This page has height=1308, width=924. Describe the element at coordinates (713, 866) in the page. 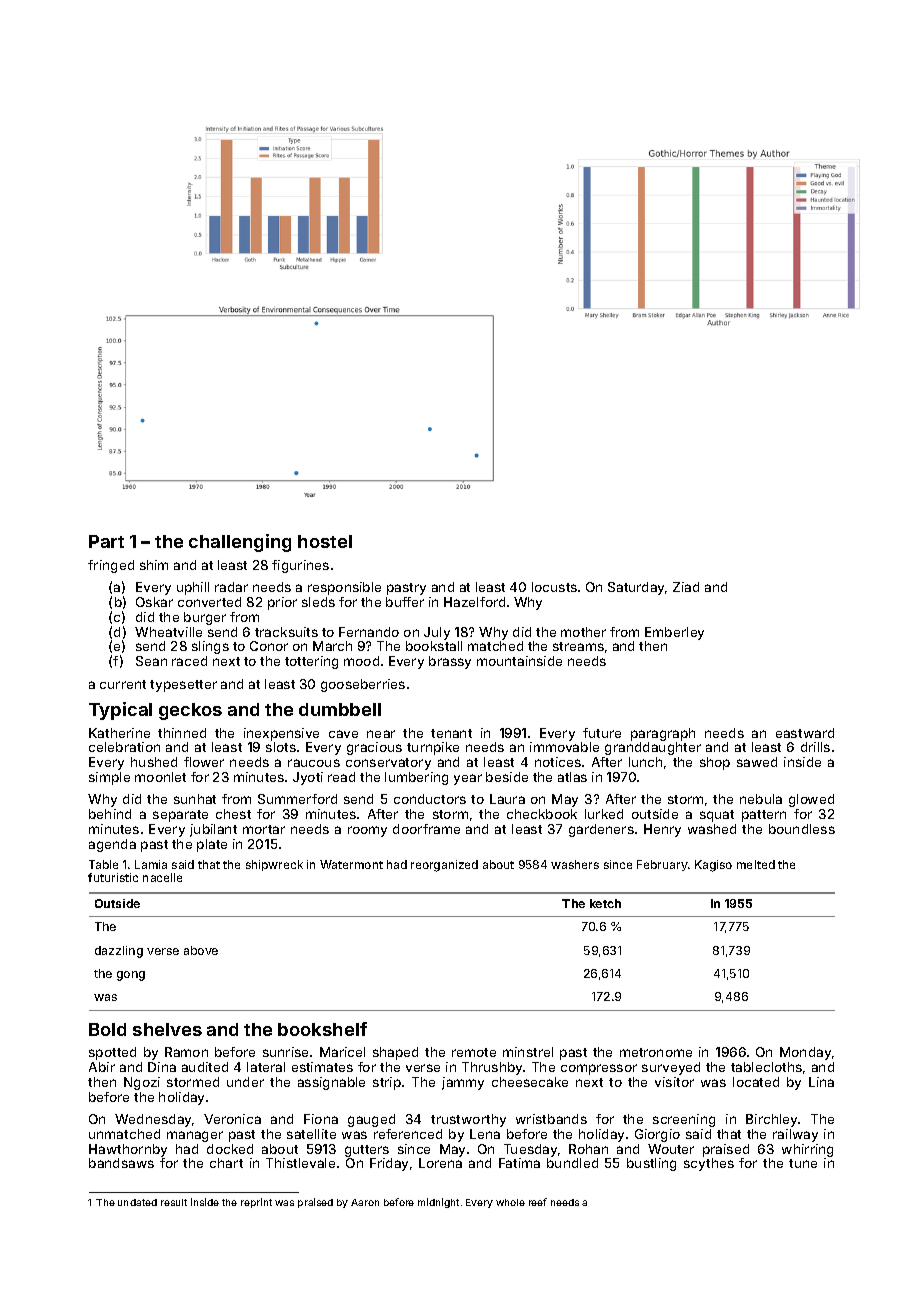

I see `Kagiso` at that location.
